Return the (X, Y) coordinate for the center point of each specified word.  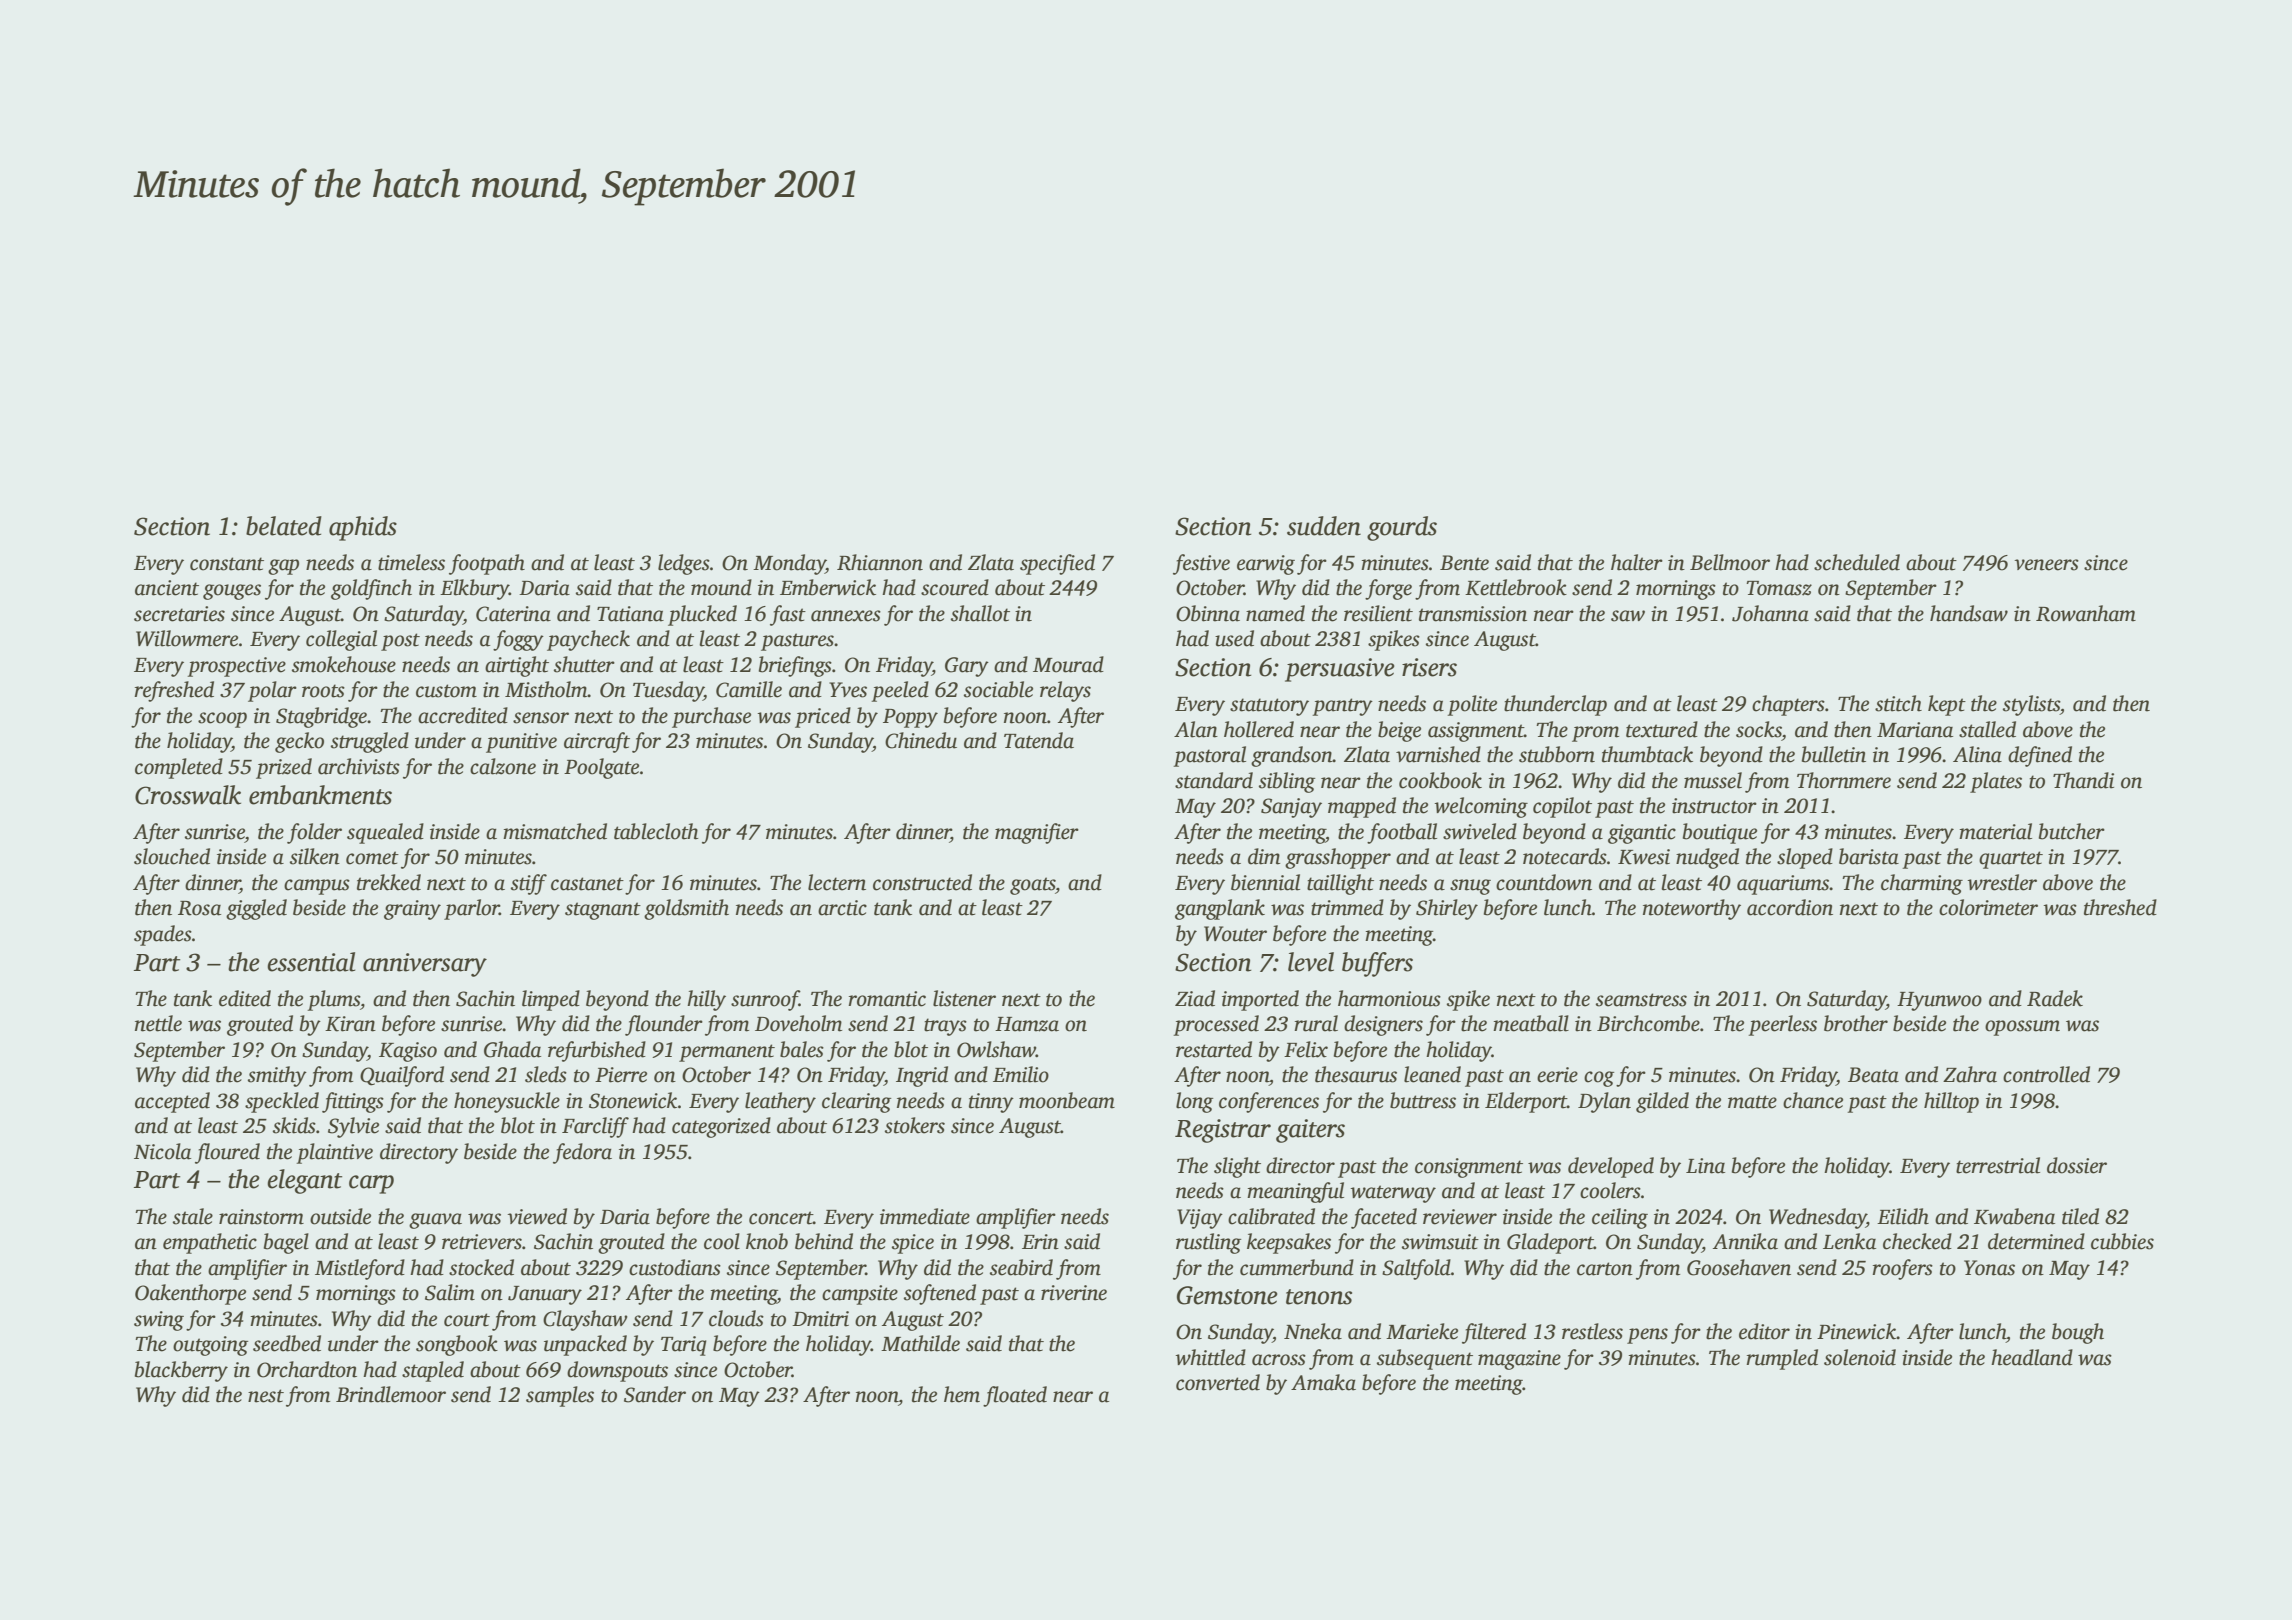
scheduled (1857, 562)
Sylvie (353, 1127)
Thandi (2083, 780)
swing (159, 1321)
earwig (1266, 565)
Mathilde (920, 1343)
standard (1214, 780)
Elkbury (474, 589)
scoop (222, 720)
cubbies (2122, 1241)
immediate (925, 1216)
